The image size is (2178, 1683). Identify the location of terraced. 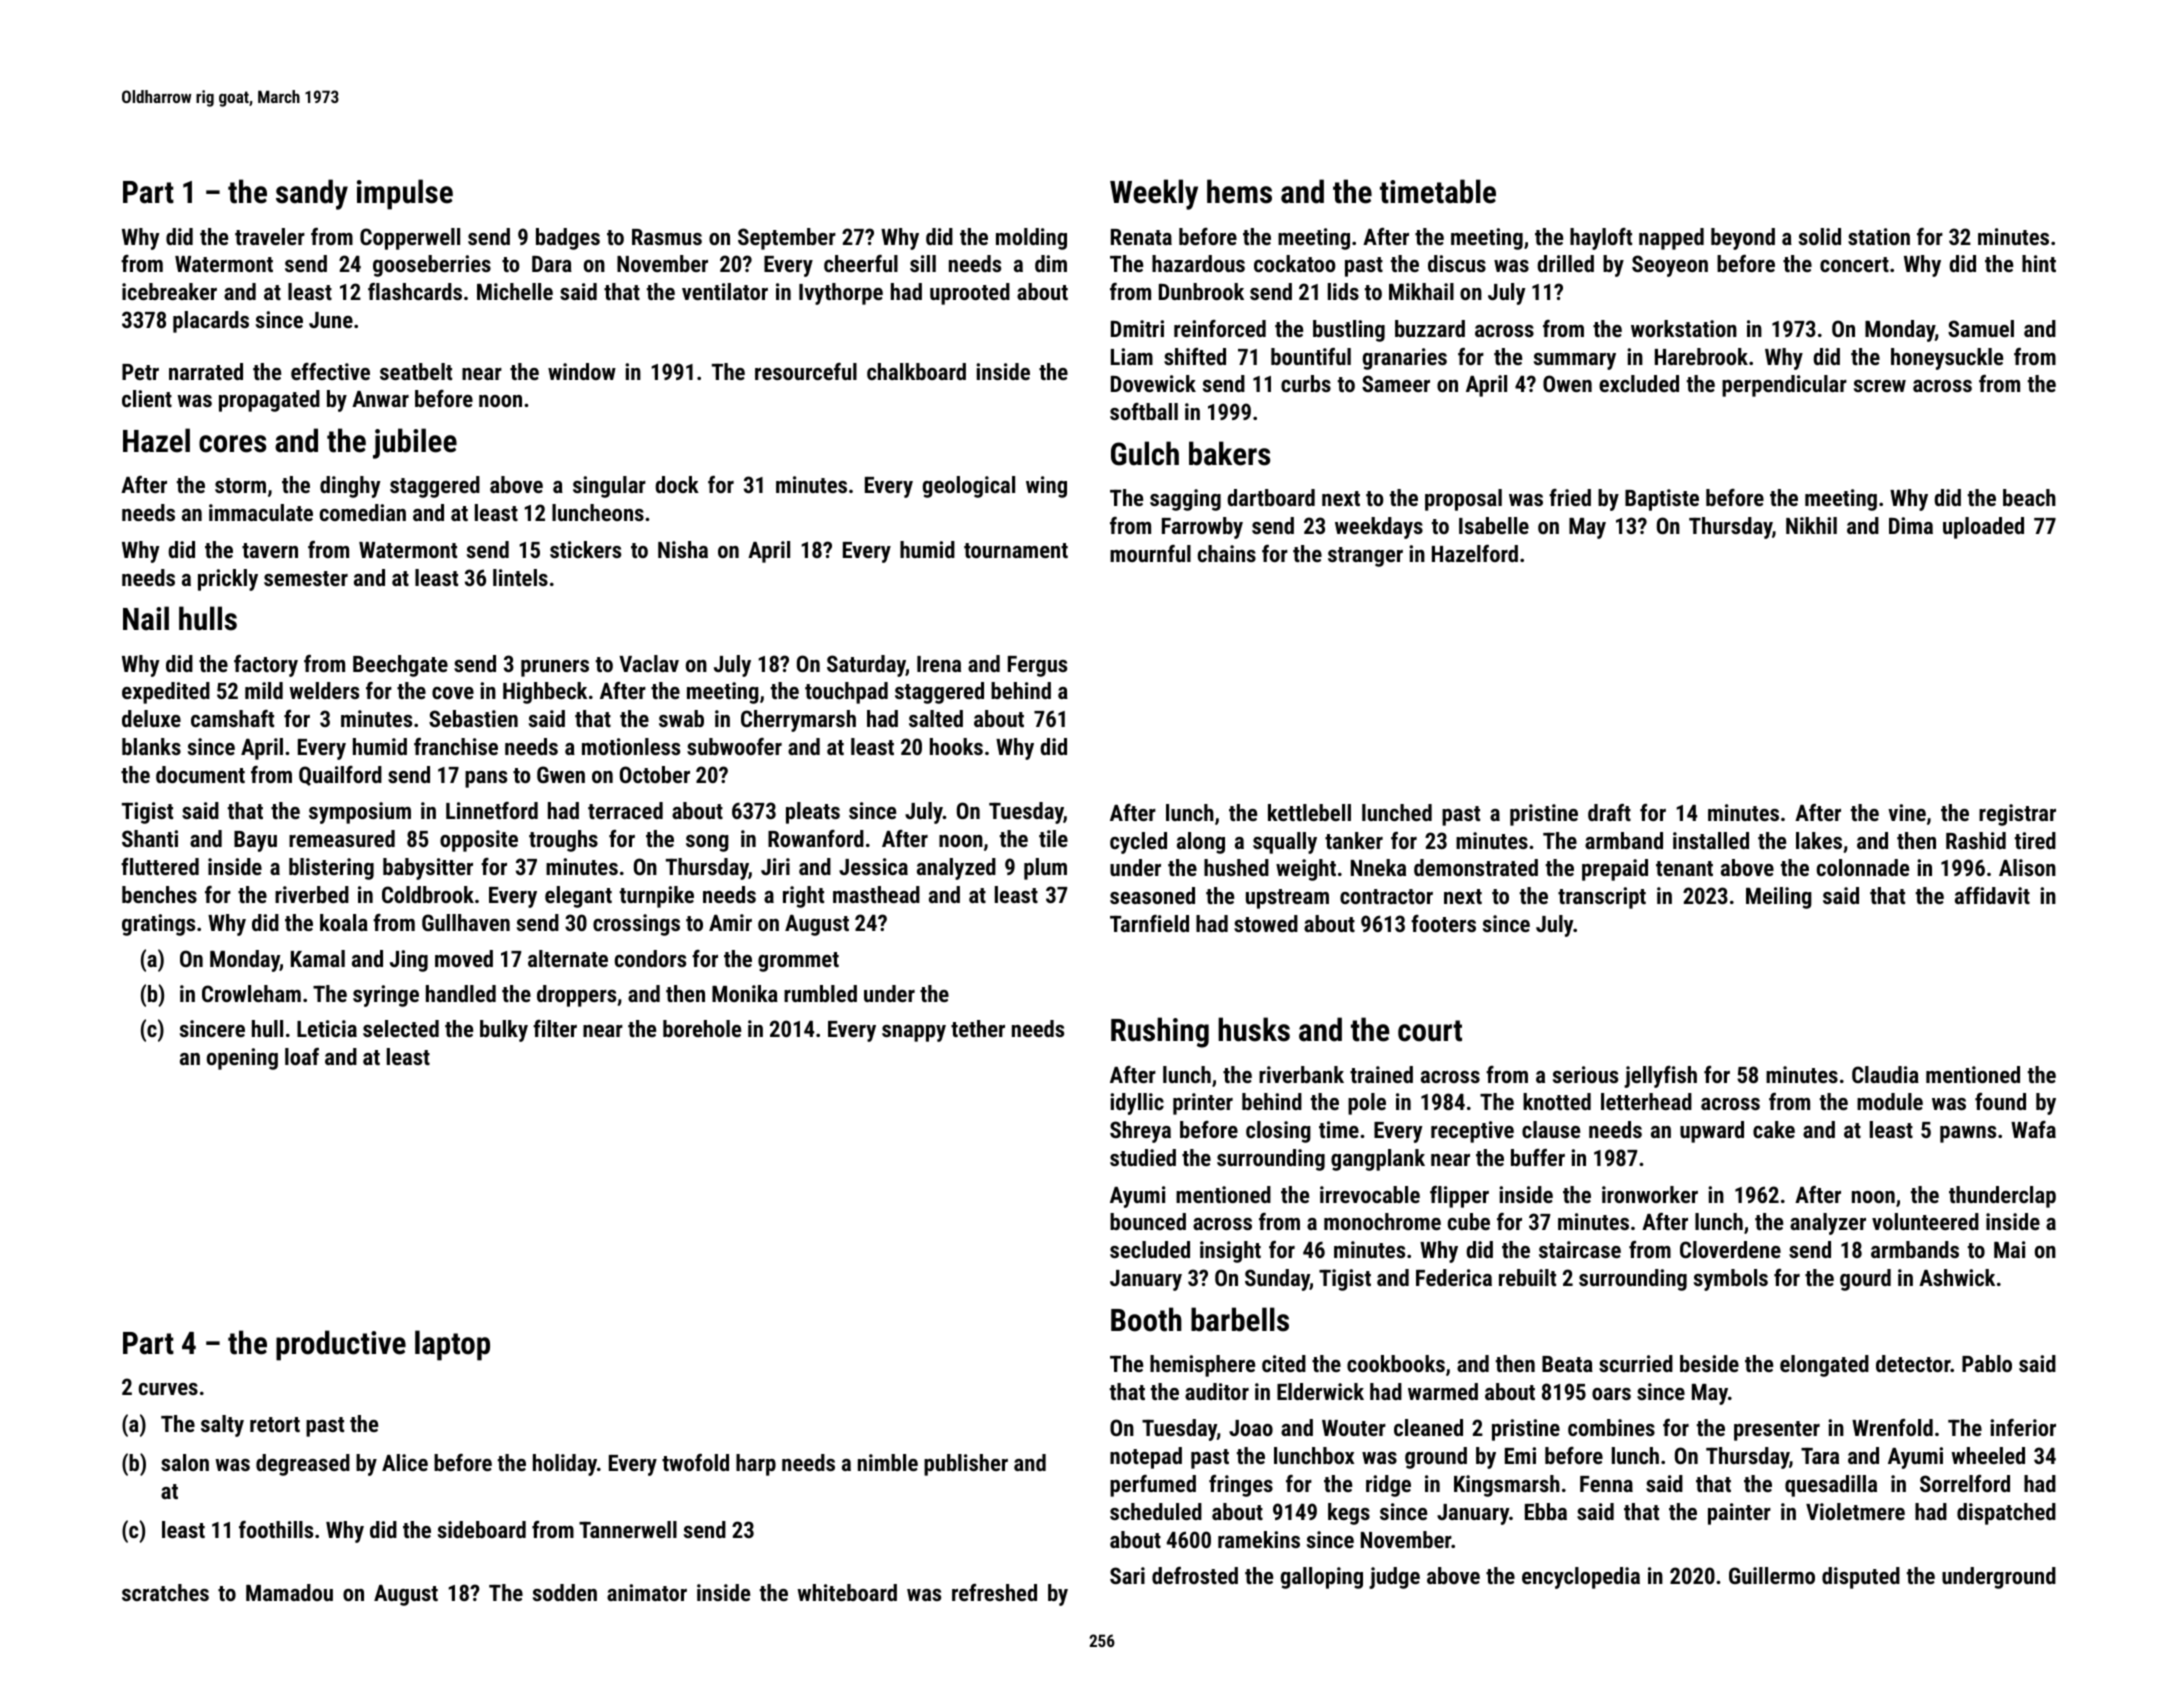
(625, 810).
